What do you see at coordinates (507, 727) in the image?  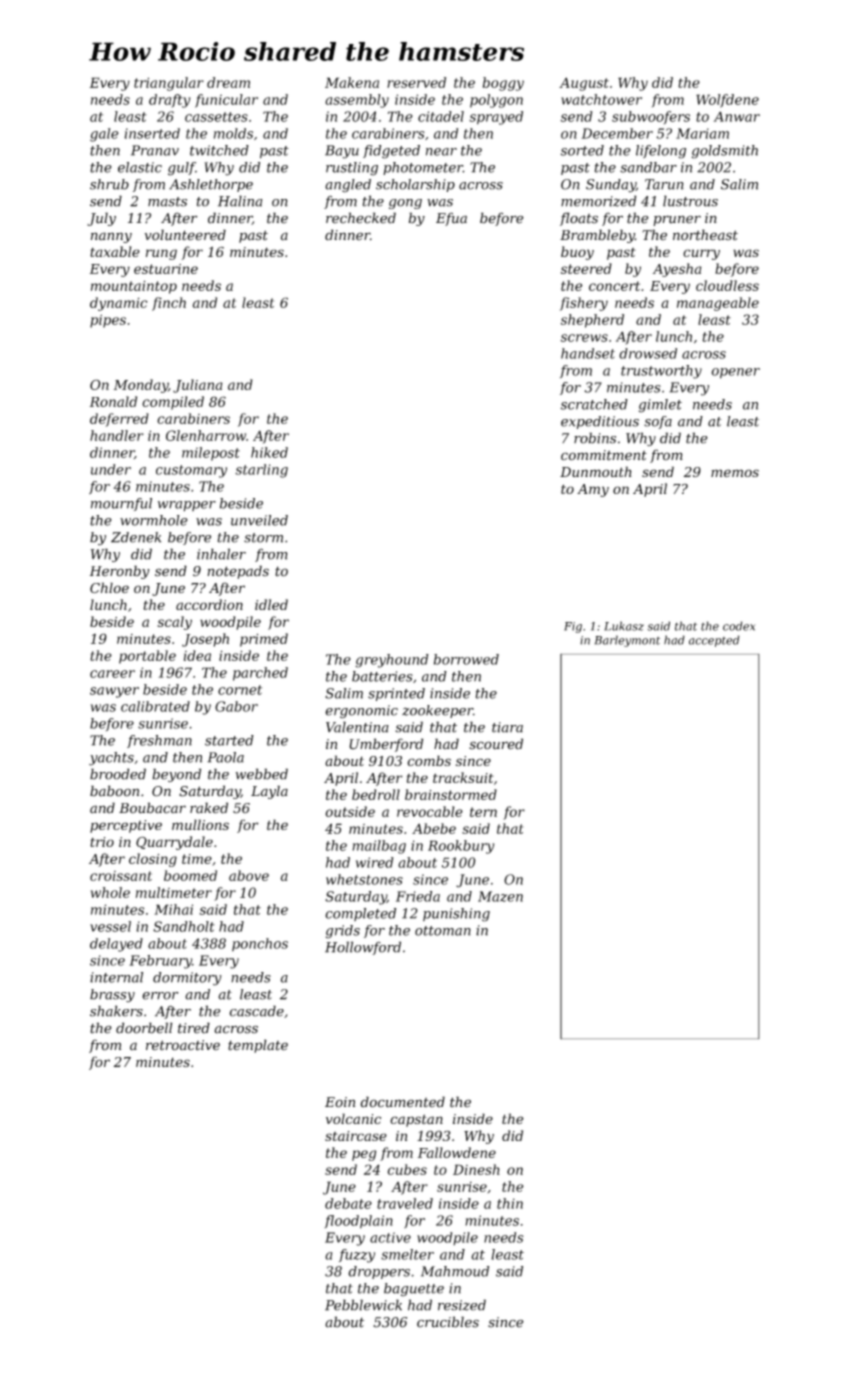 I see `tiara` at bounding box center [507, 727].
